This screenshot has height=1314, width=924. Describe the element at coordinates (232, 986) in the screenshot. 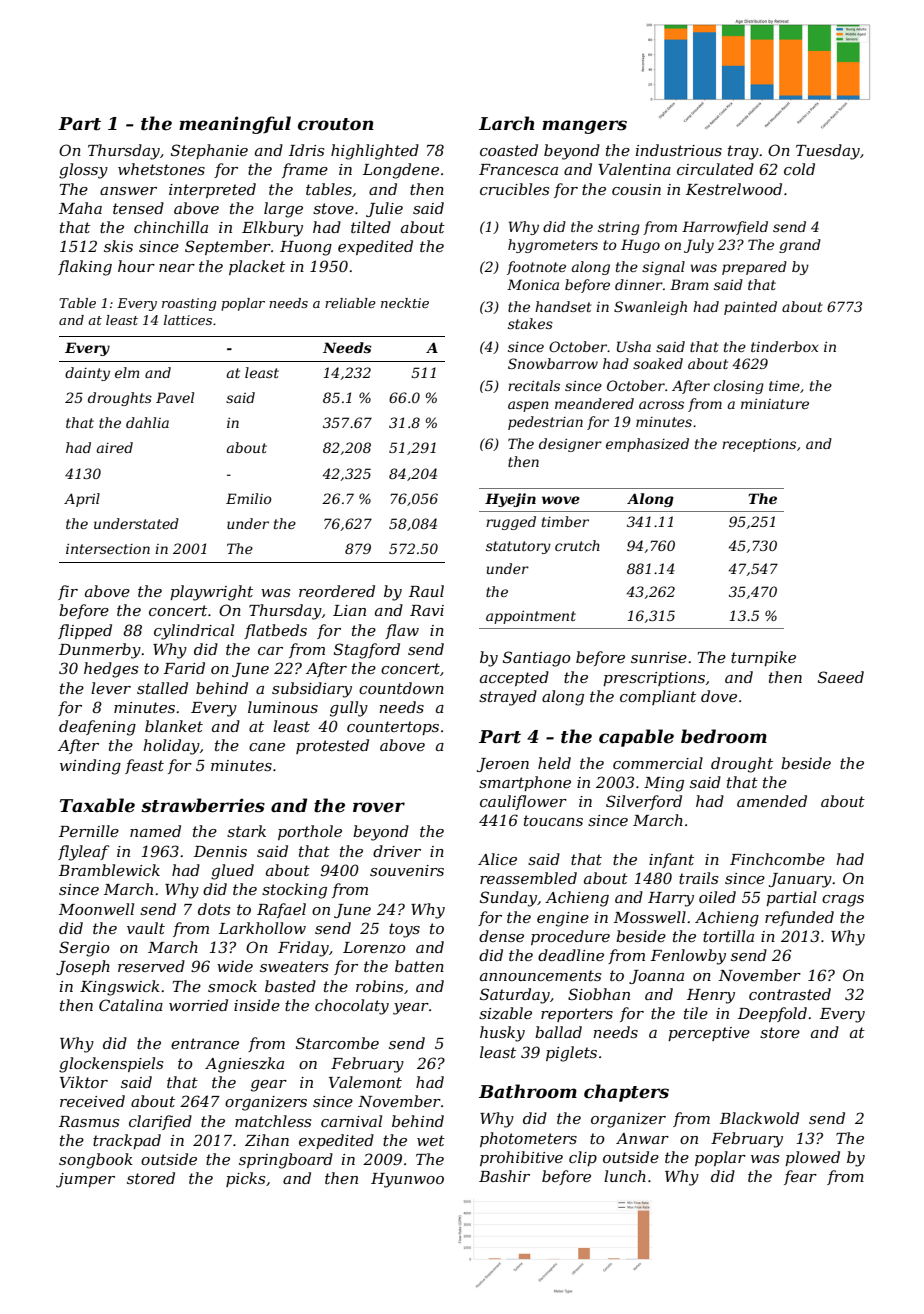

I see `smock` at that location.
